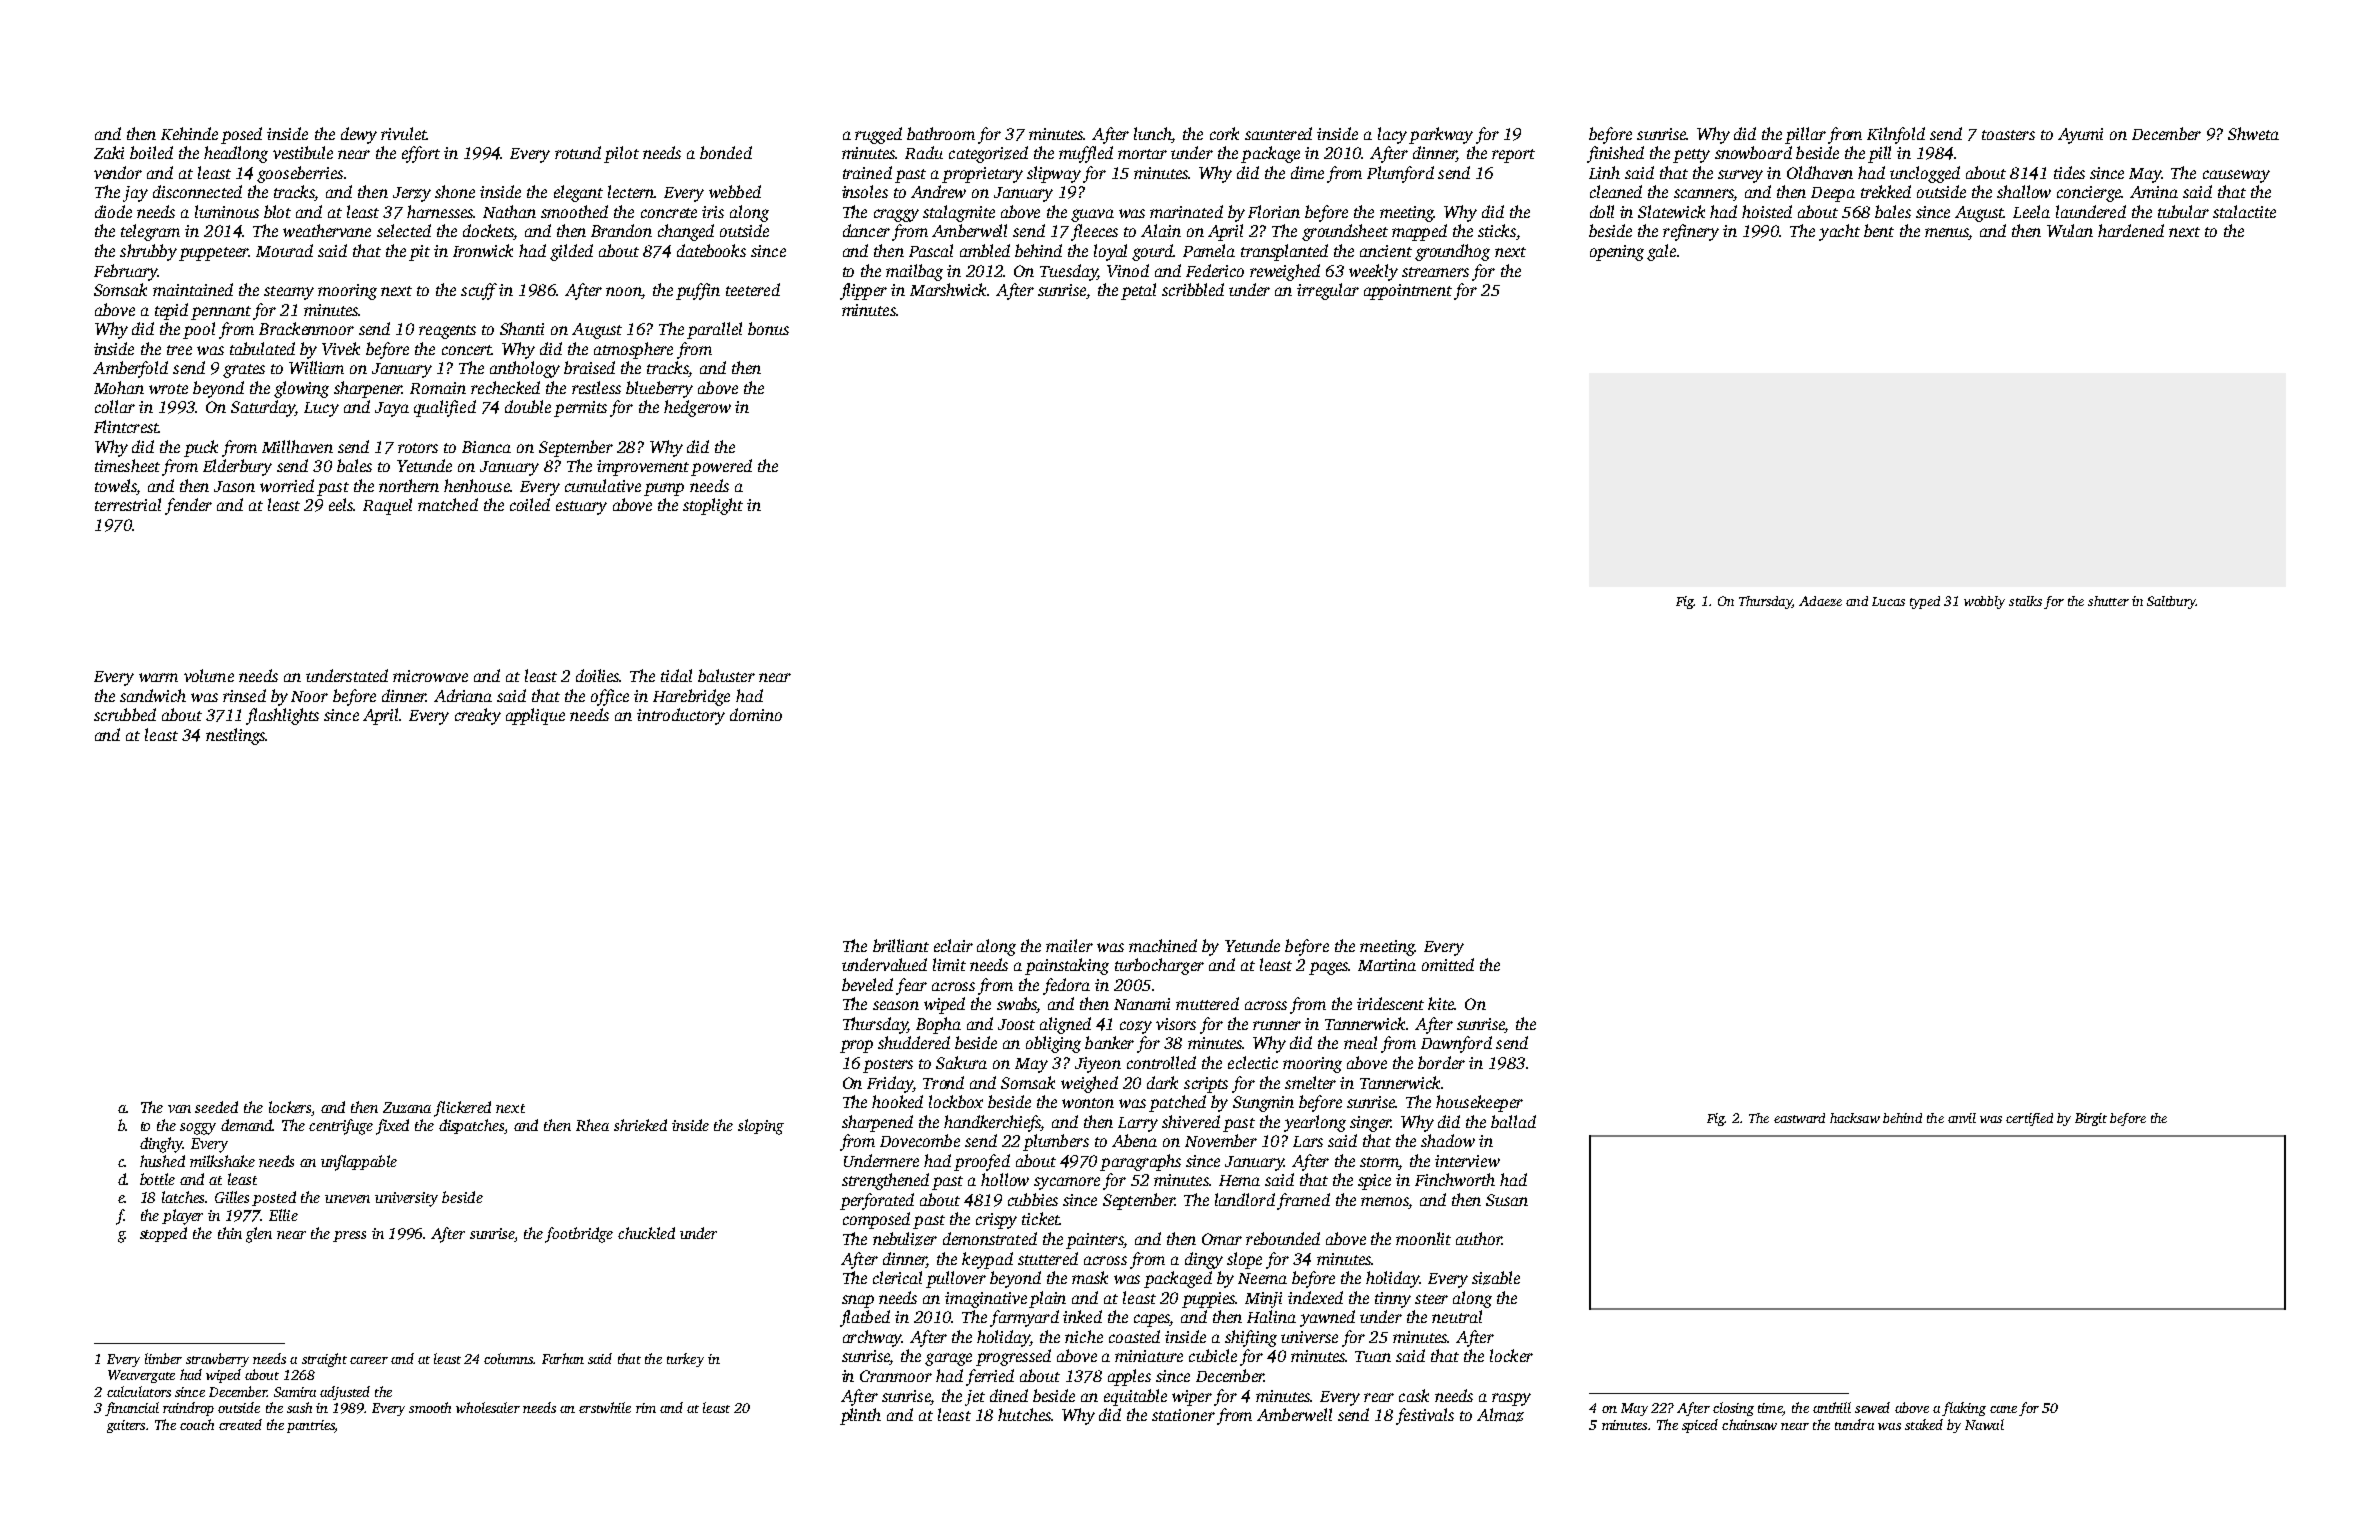 This document has width=2380, height=1540. I want to click on Kilnfold, so click(1896, 135).
